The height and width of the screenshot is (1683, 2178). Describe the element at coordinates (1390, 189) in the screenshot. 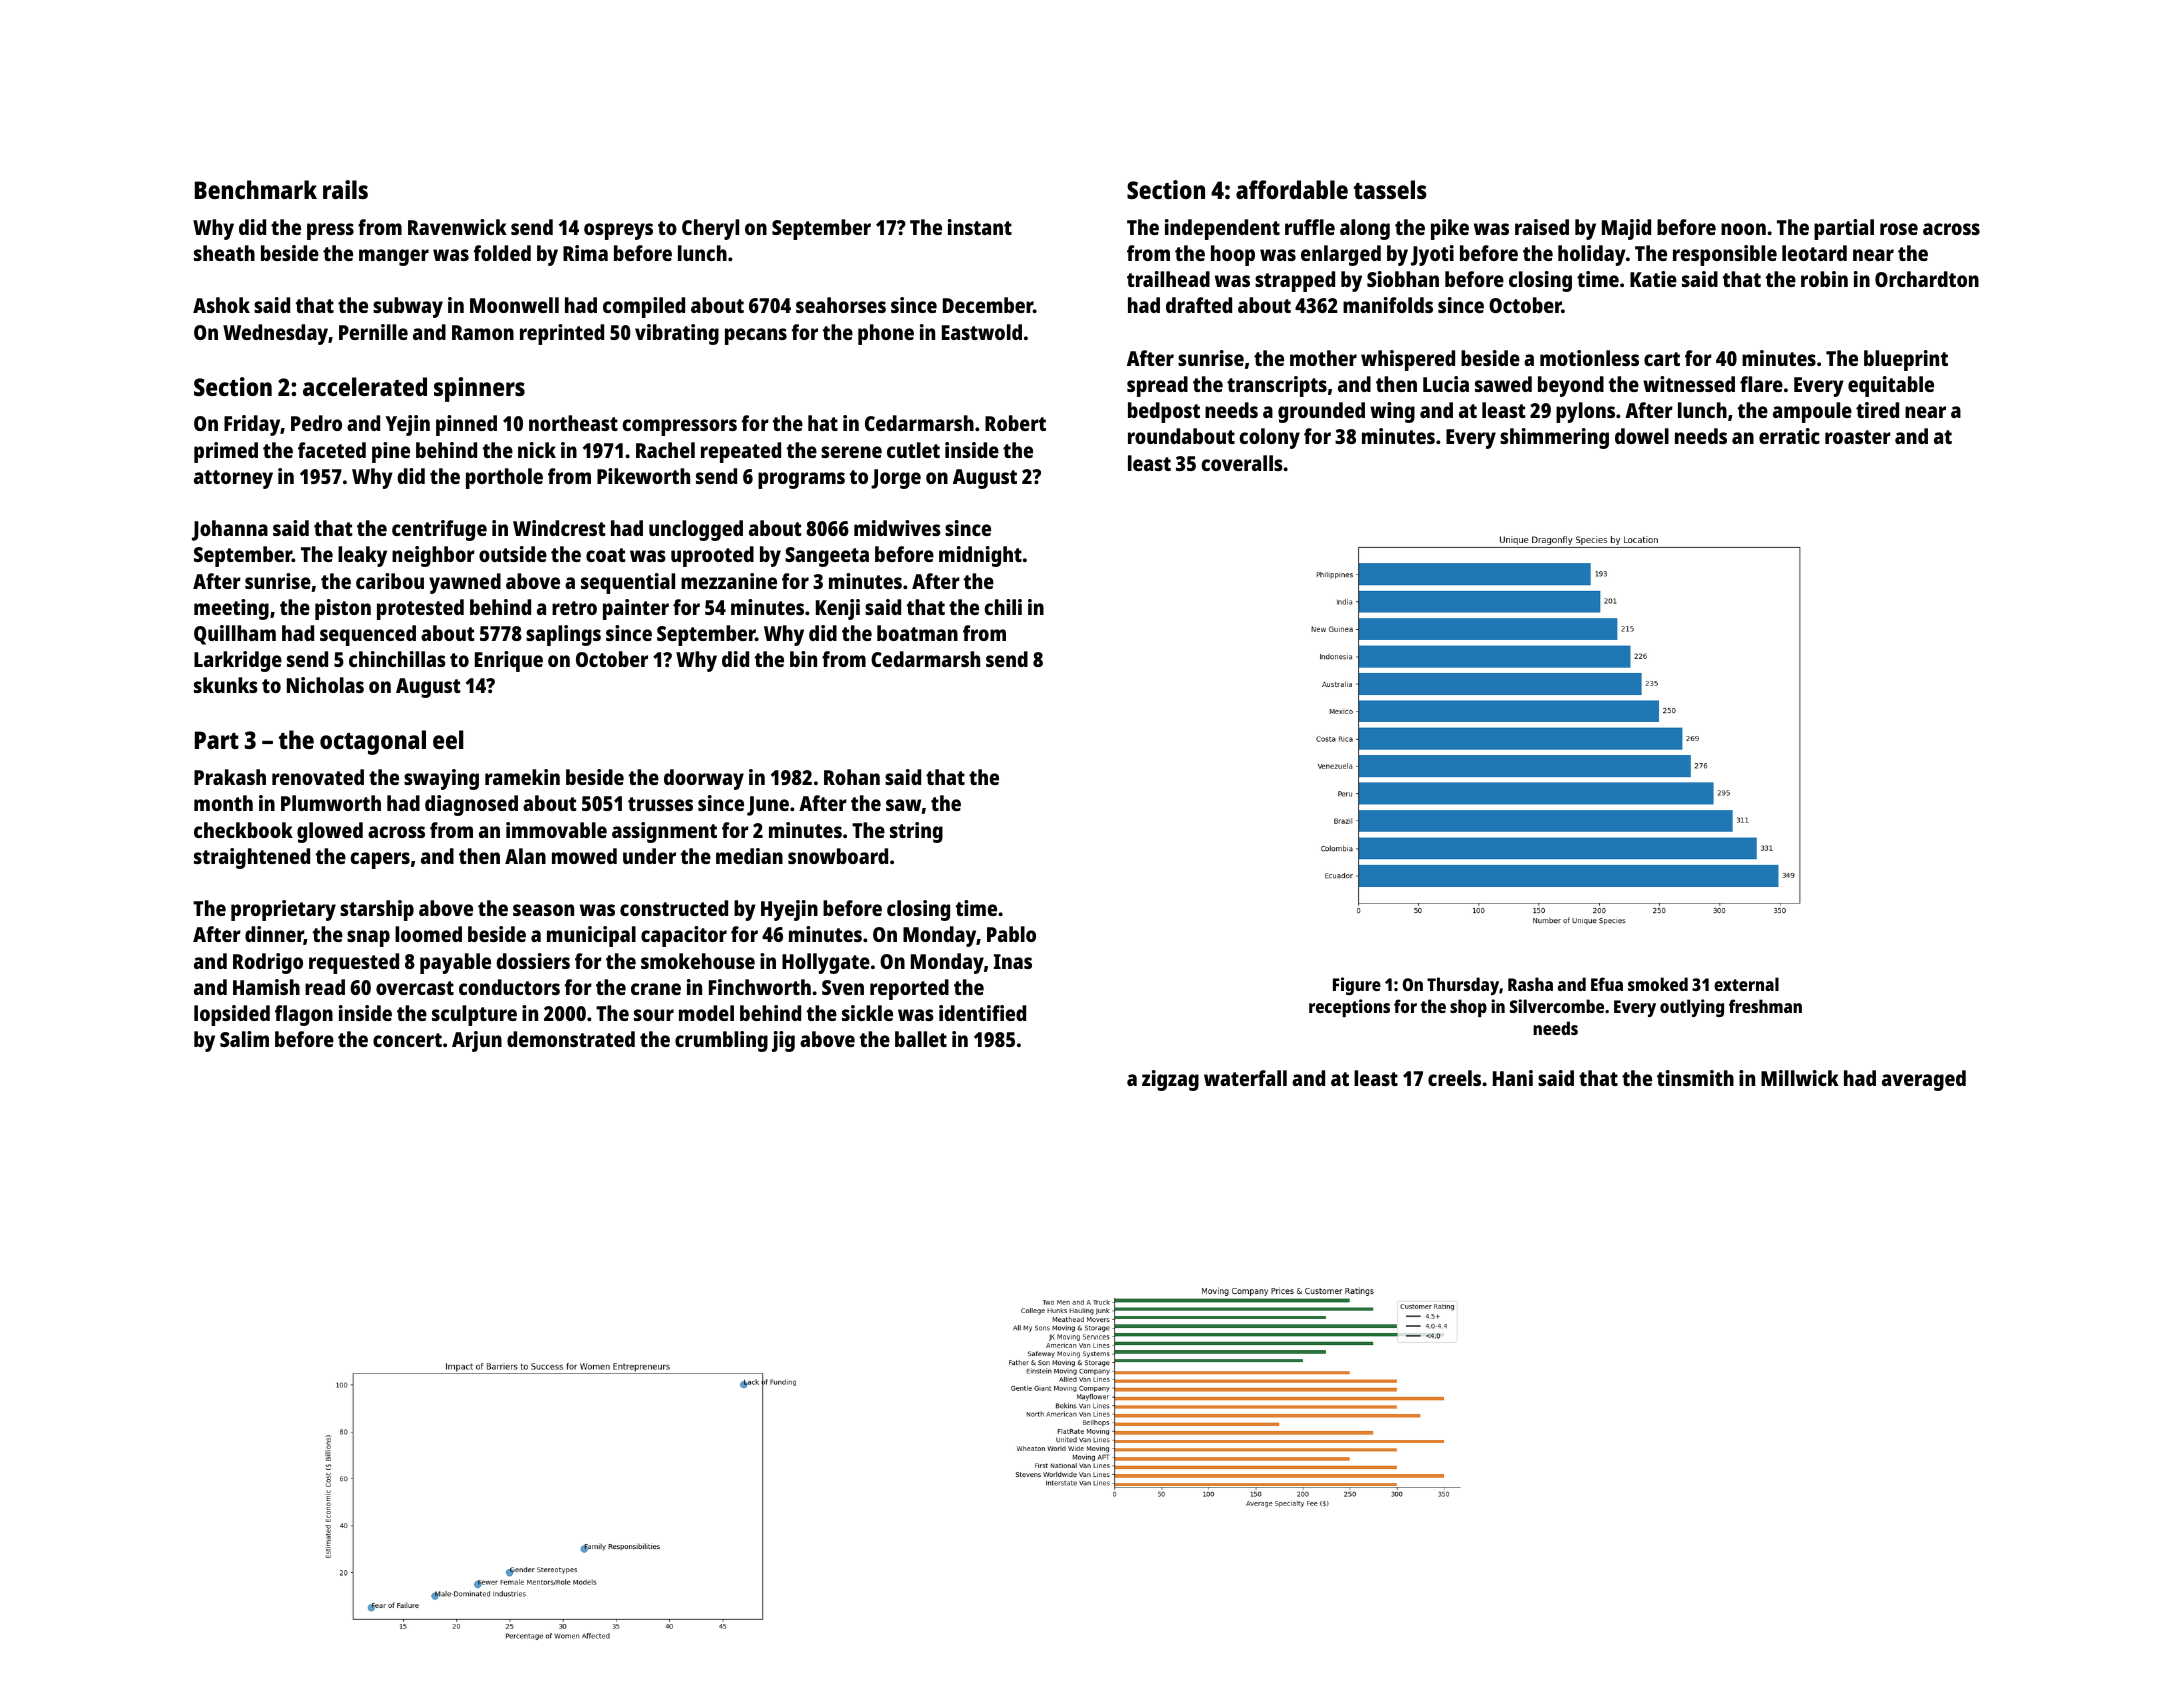

I see `tassels` at that location.
